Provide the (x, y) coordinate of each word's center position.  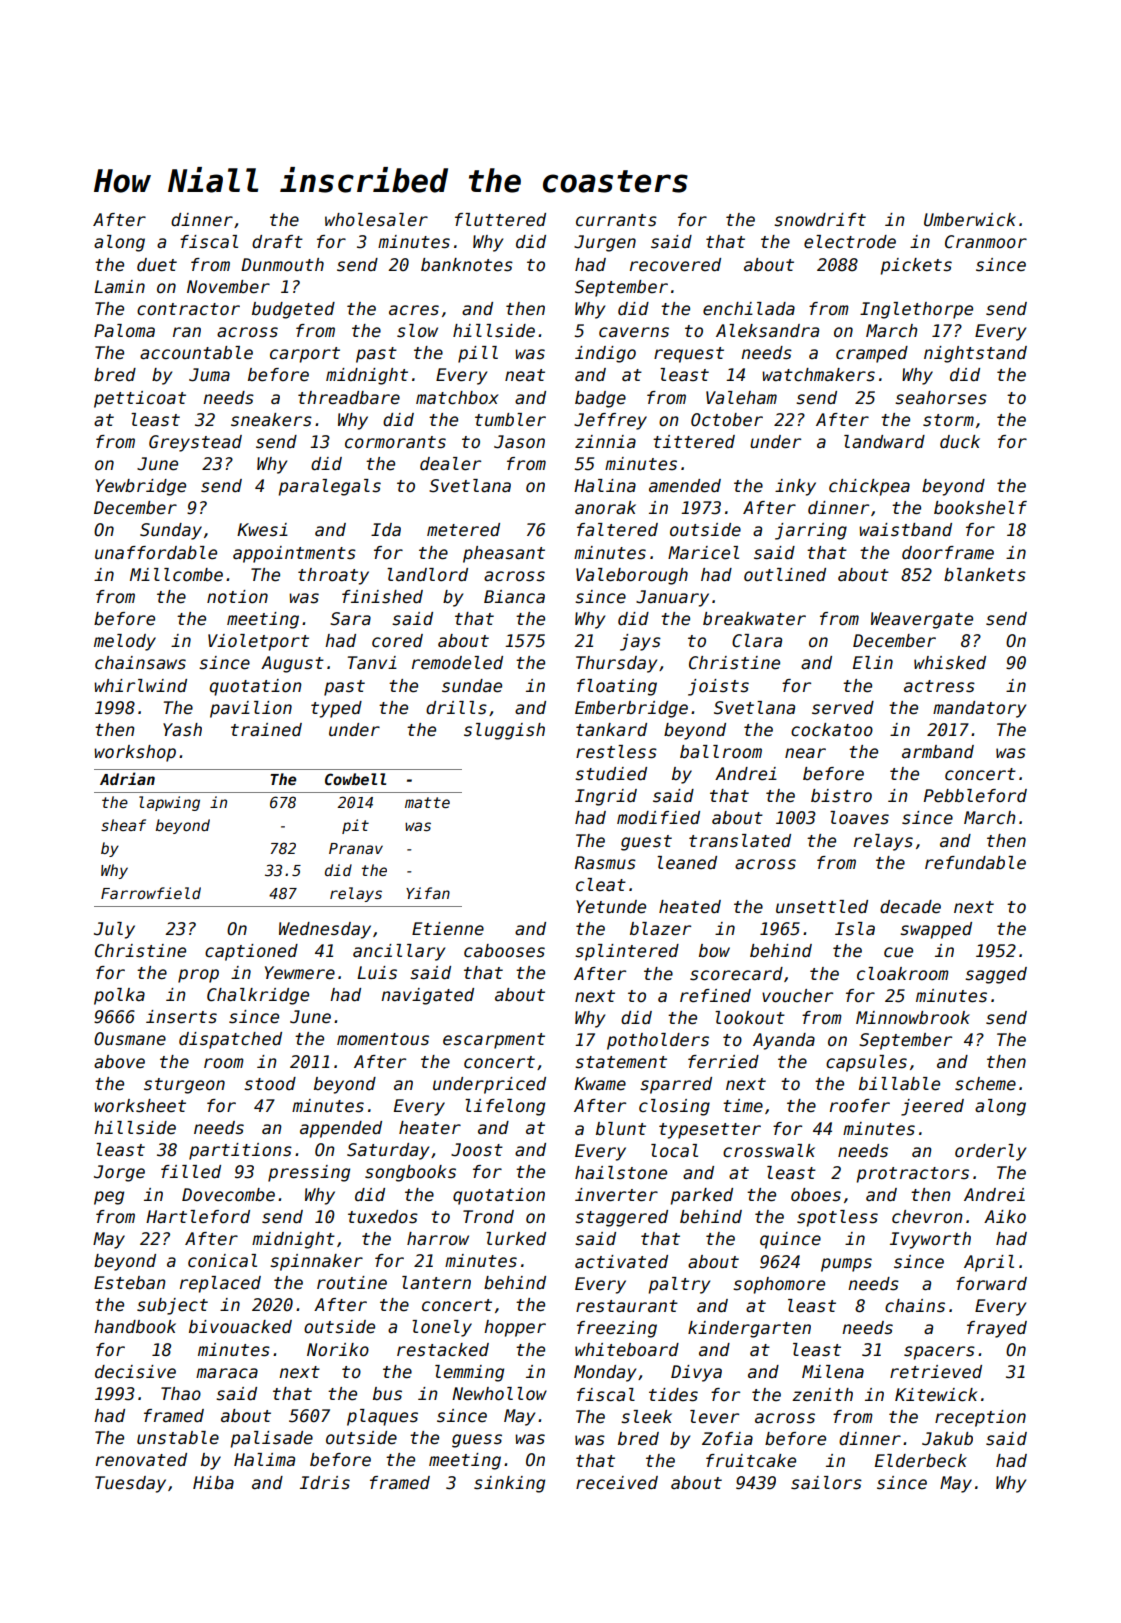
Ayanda (784, 1041)
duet (157, 265)
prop (198, 976)
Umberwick (970, 220)
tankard (611, 730)
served (843, 708)
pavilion (251, 709)
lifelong (505, 1107)
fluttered (500, 220)
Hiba (213, 1483)
